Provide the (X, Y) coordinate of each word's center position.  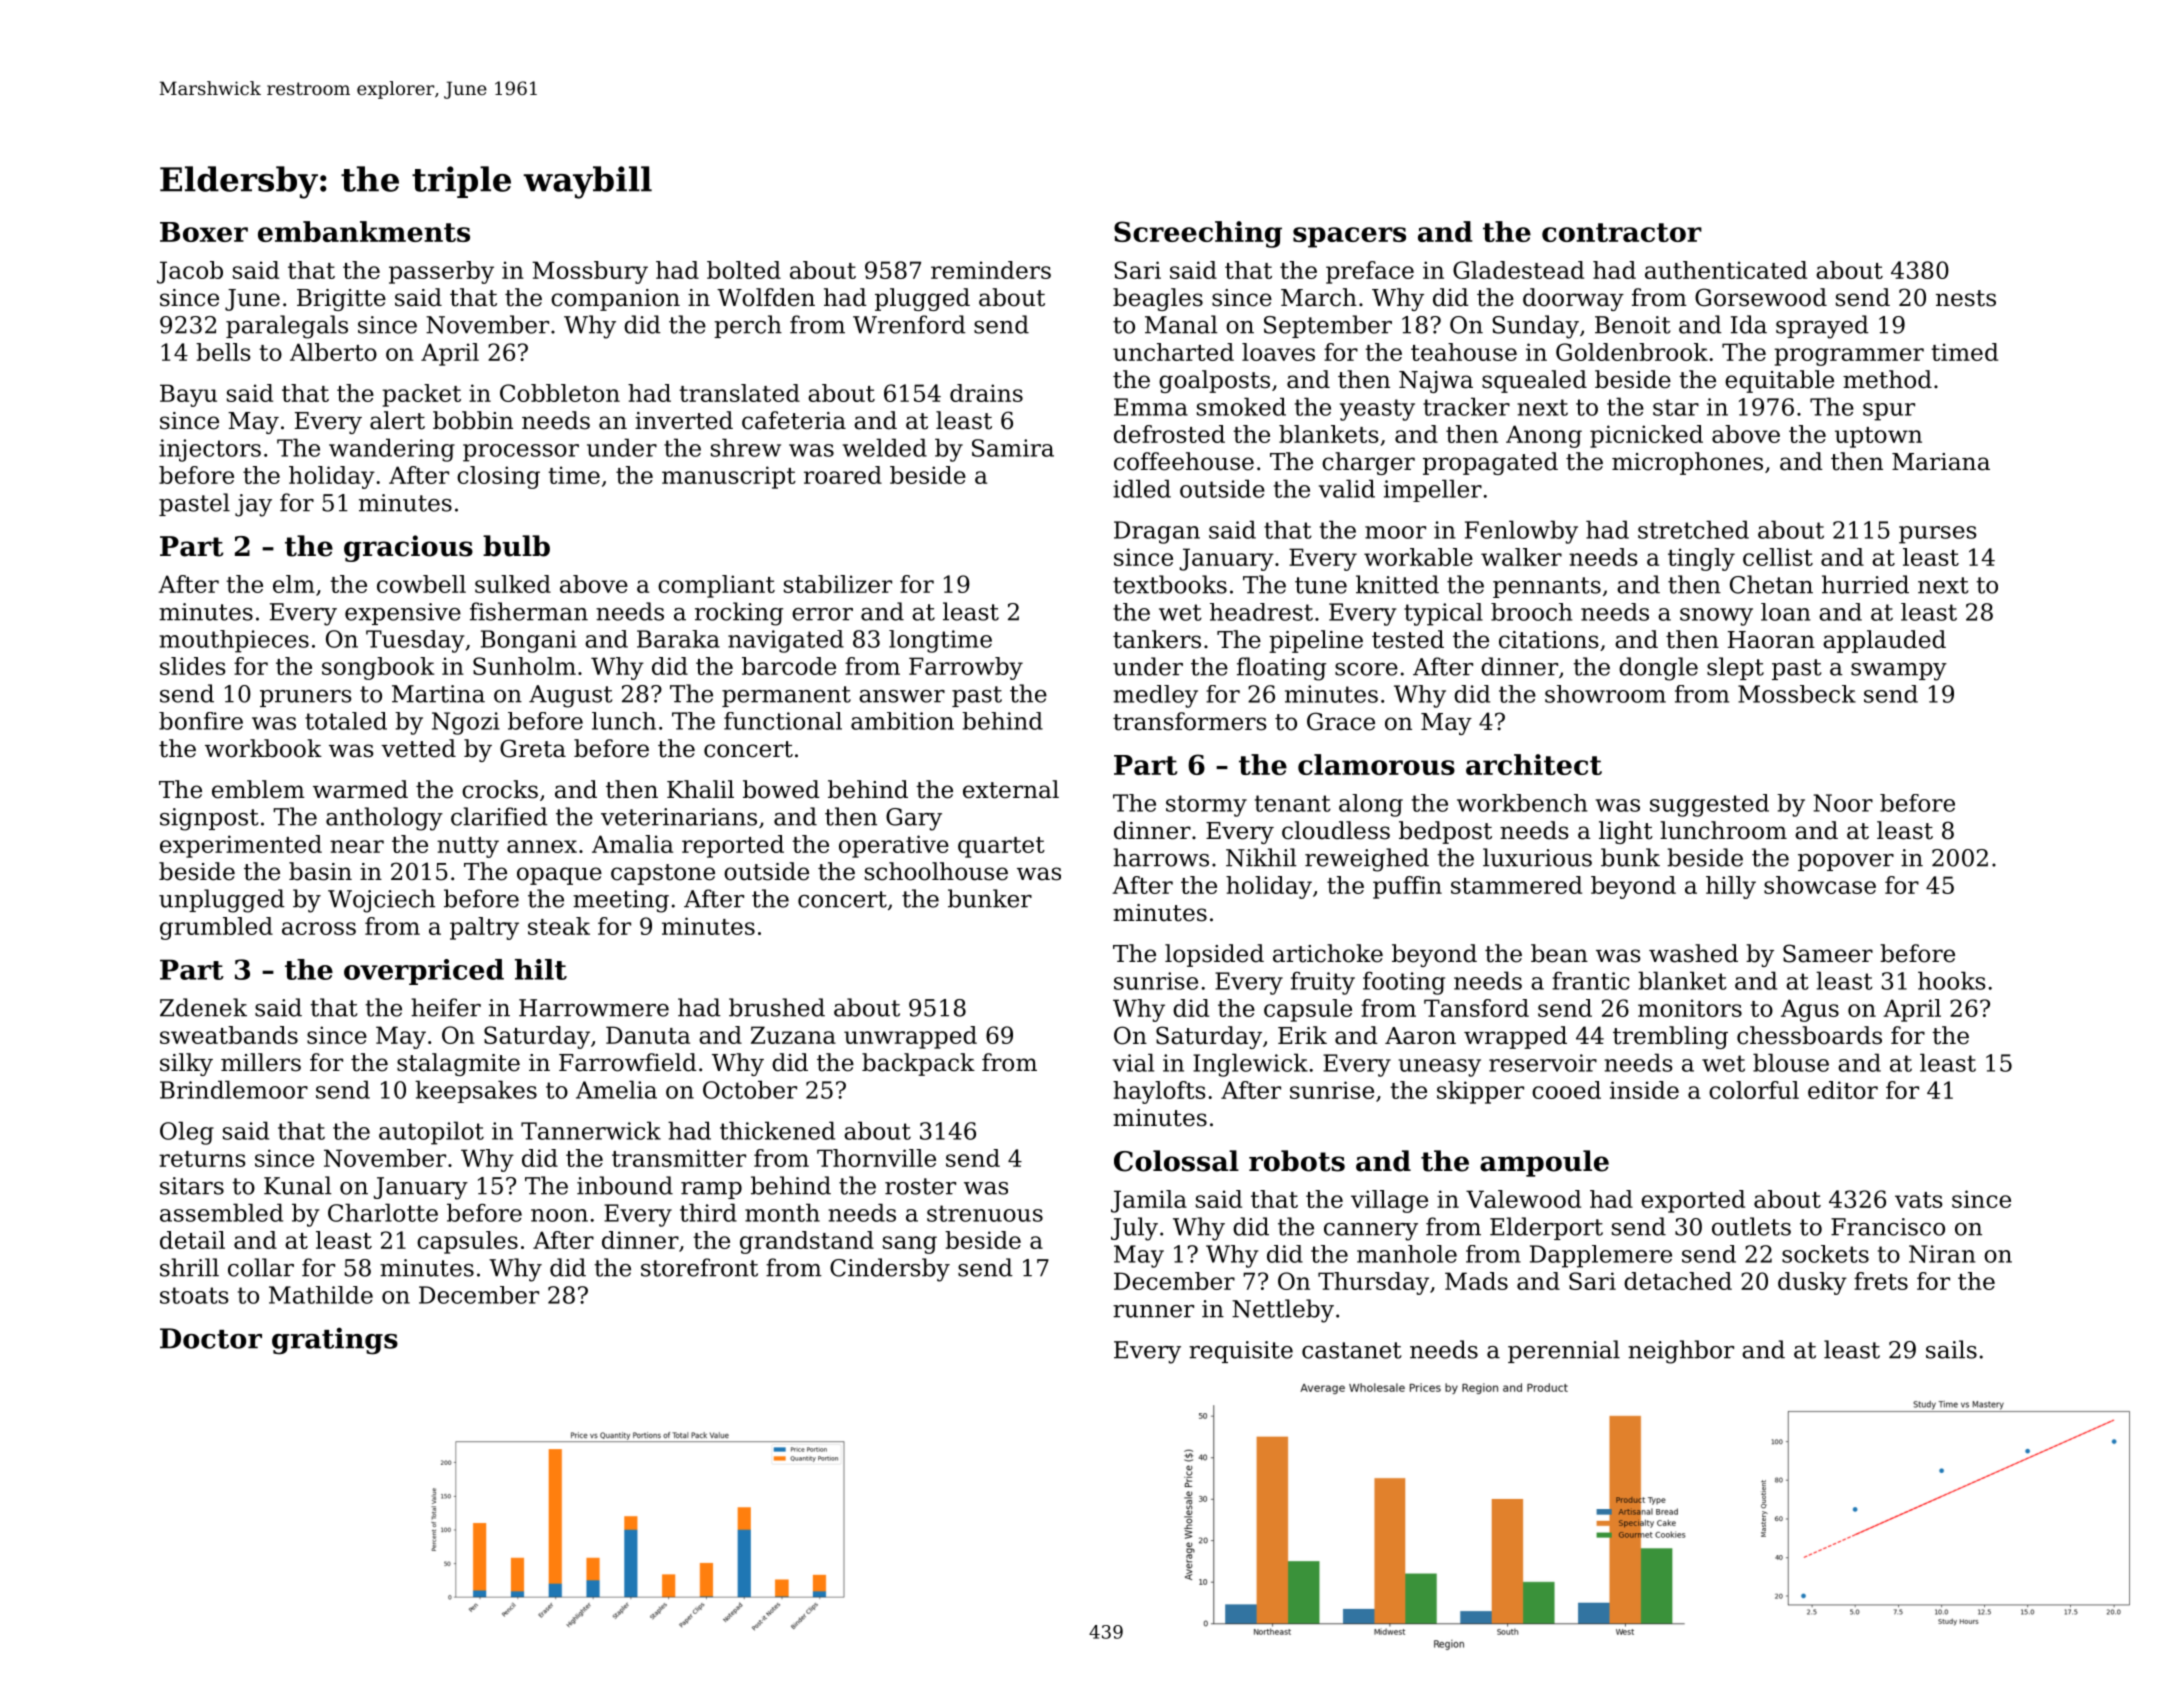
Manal (1181, 324)
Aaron (1420, 1036)
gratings (335, 1341)
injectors (210, 450)
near (357, 846)
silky (186, 1064)
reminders (991, 270)
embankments (364, 231)
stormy (1206, 806)
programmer (1849, 357)
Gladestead (1518, 270)
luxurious (1537, 857)
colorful (1754, 1090)
